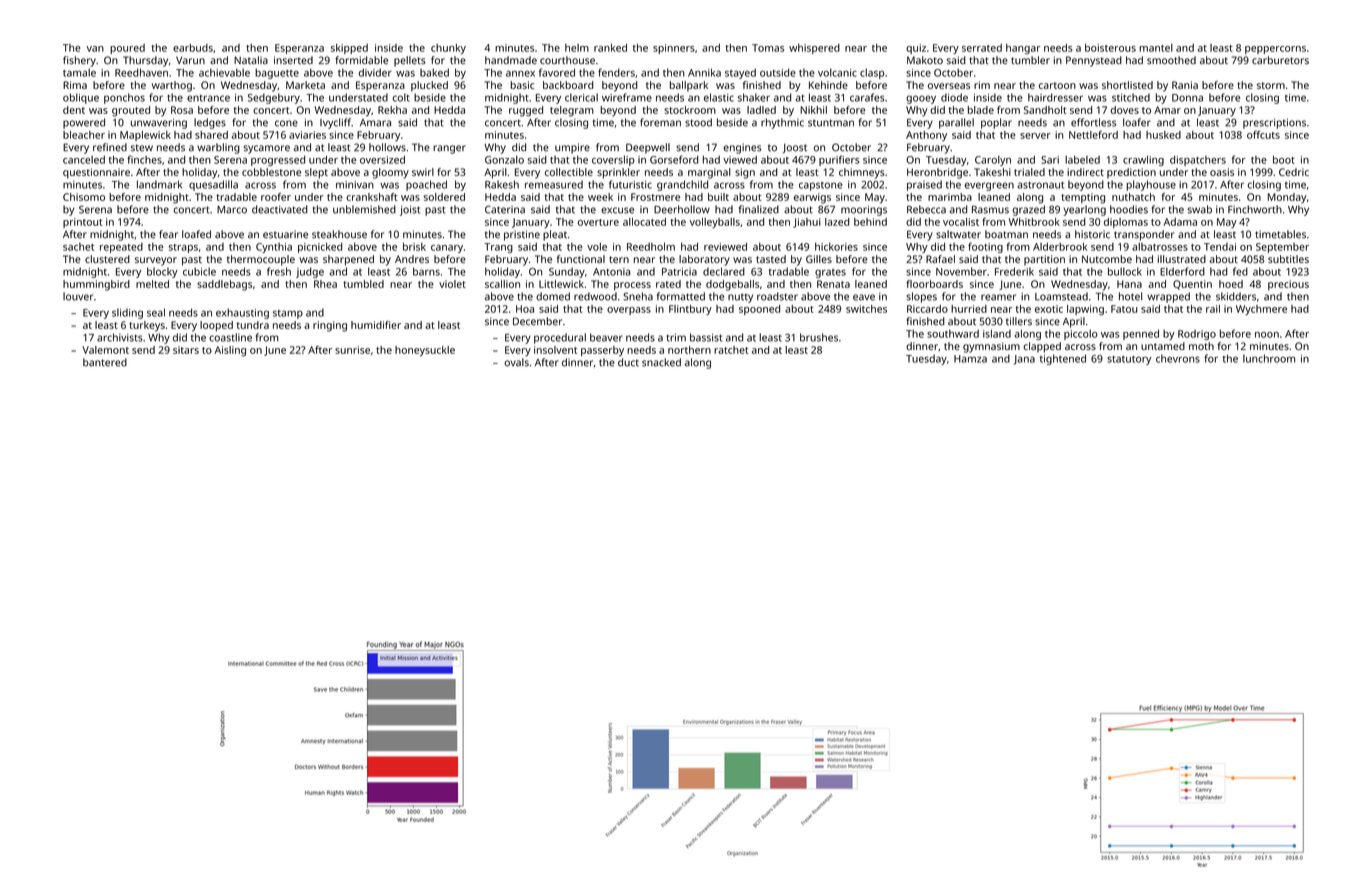 The height and width of the document is (887, 1372). I want to click on storm, so click(1271, 85).
